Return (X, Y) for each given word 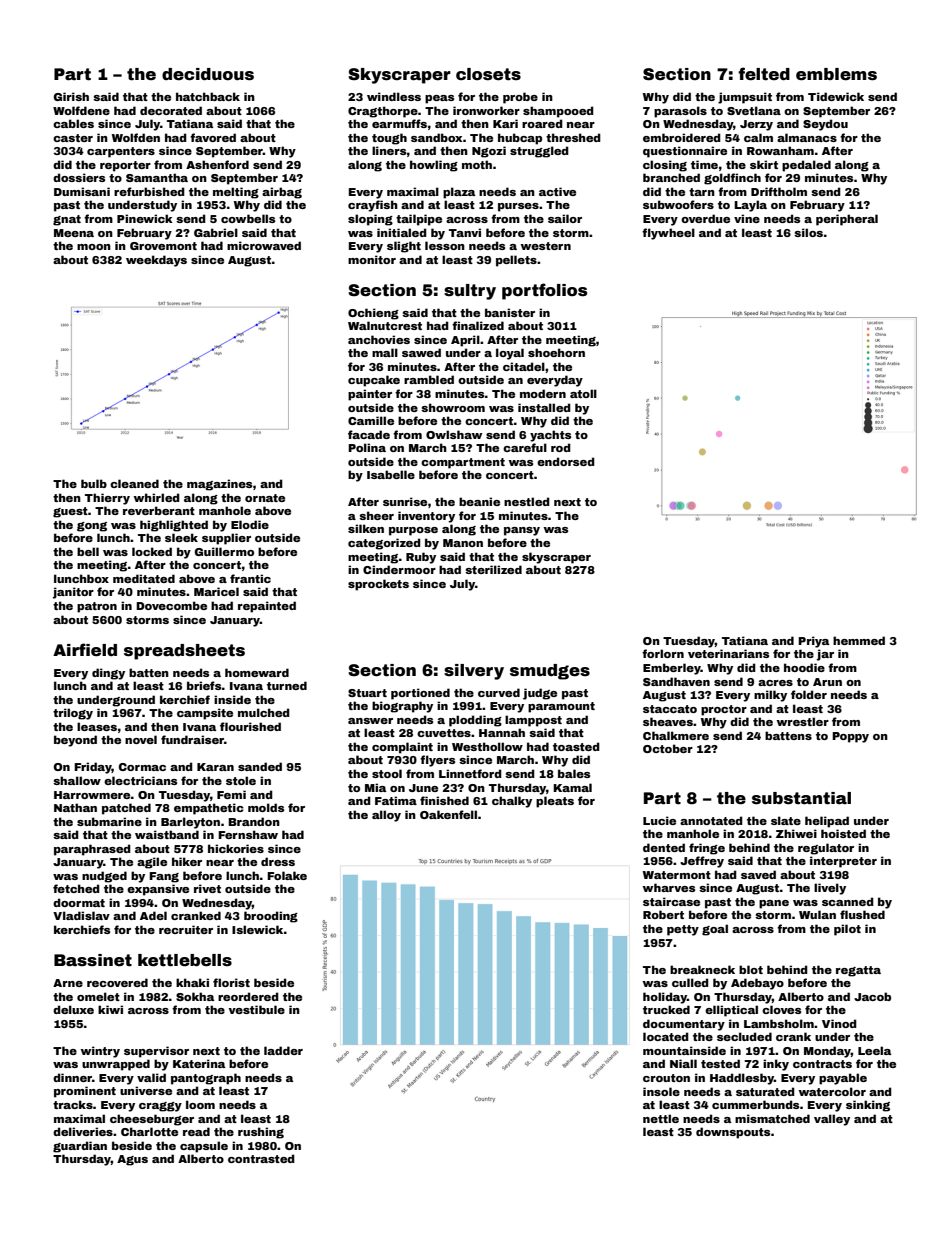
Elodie (250, 524)
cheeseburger (152, 1120)
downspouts (733, 1133)
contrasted (261, 1158)
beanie (479, 501)
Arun (827, 682)
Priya (813, 642)
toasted (576, 746)
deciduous (208, 74)
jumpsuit (745, 98)
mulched (264, 712)
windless (394, 96)
